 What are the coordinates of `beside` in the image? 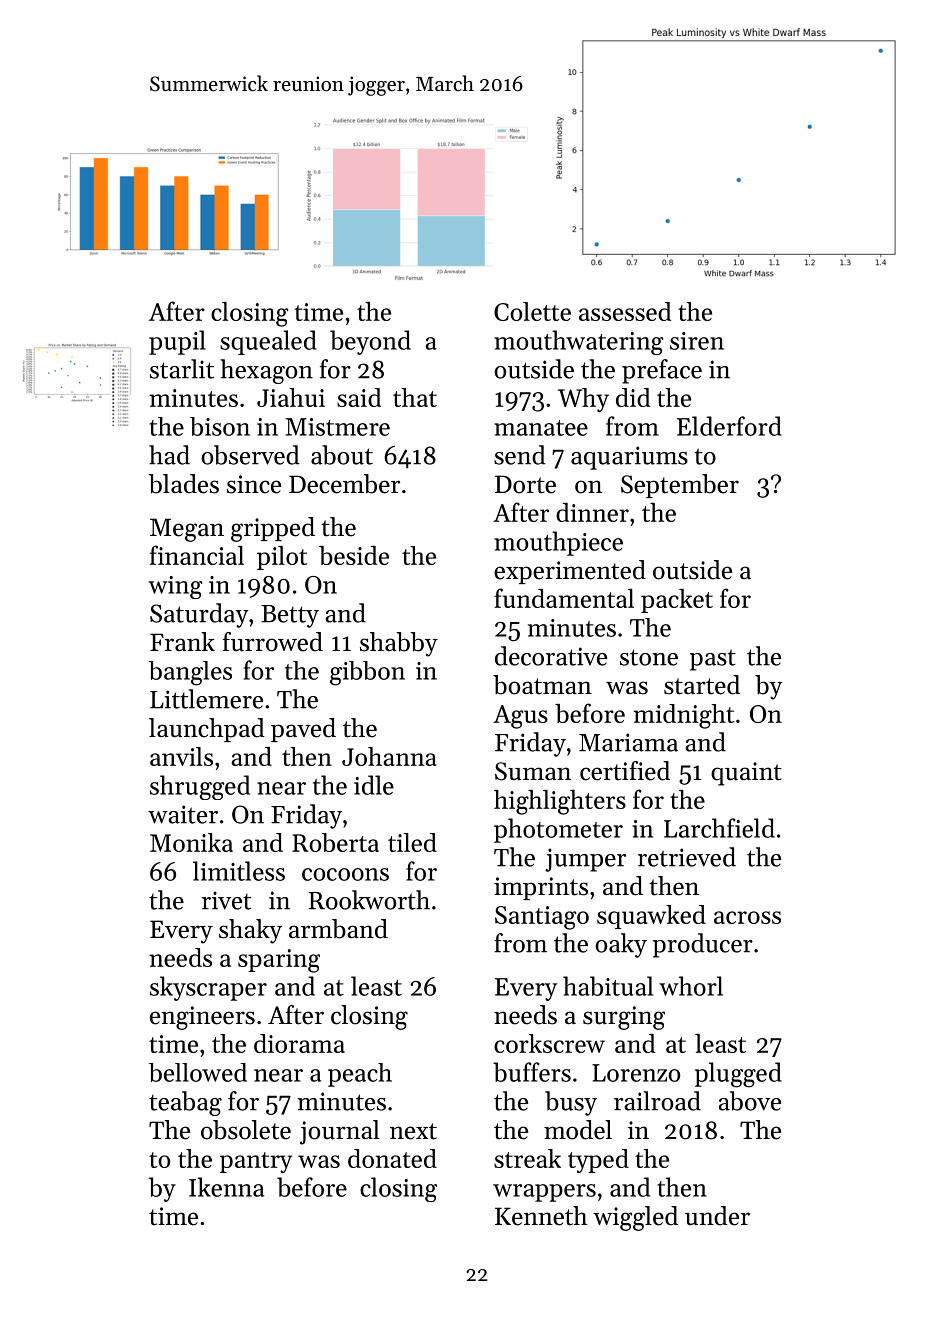 It's located at (354, 555).
